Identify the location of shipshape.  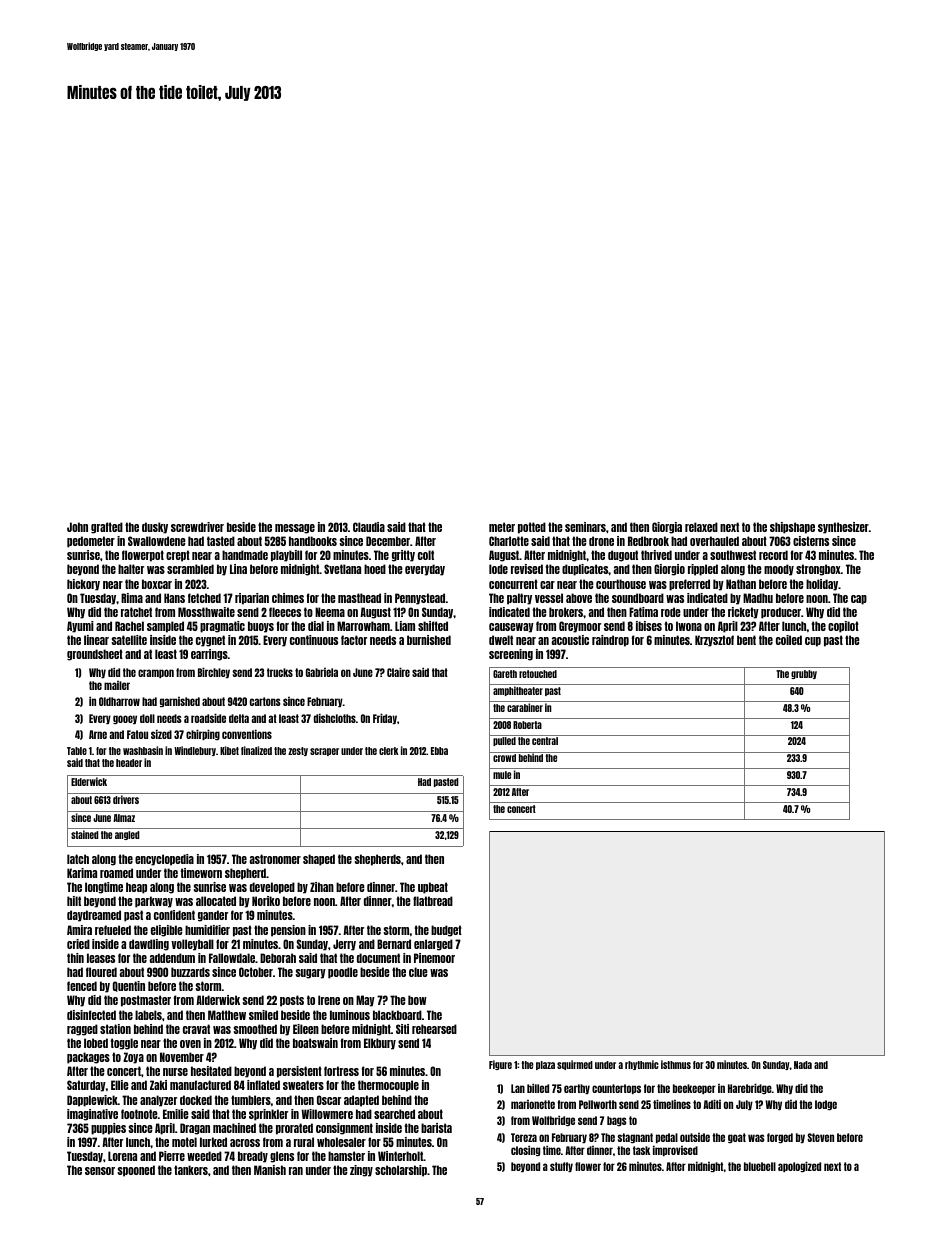
(792, 528).
